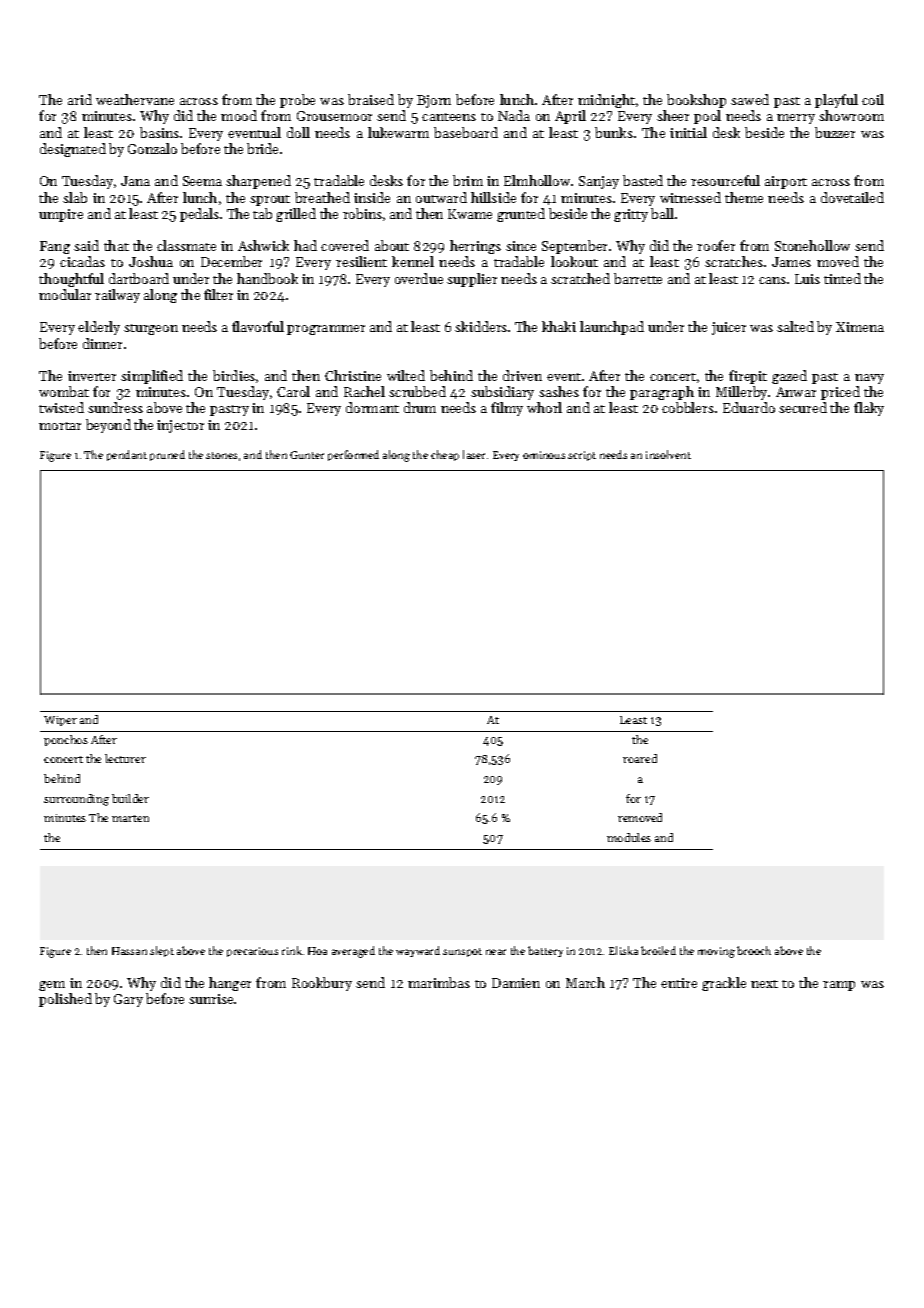  I want to click on grackle, so click(724, 984).
